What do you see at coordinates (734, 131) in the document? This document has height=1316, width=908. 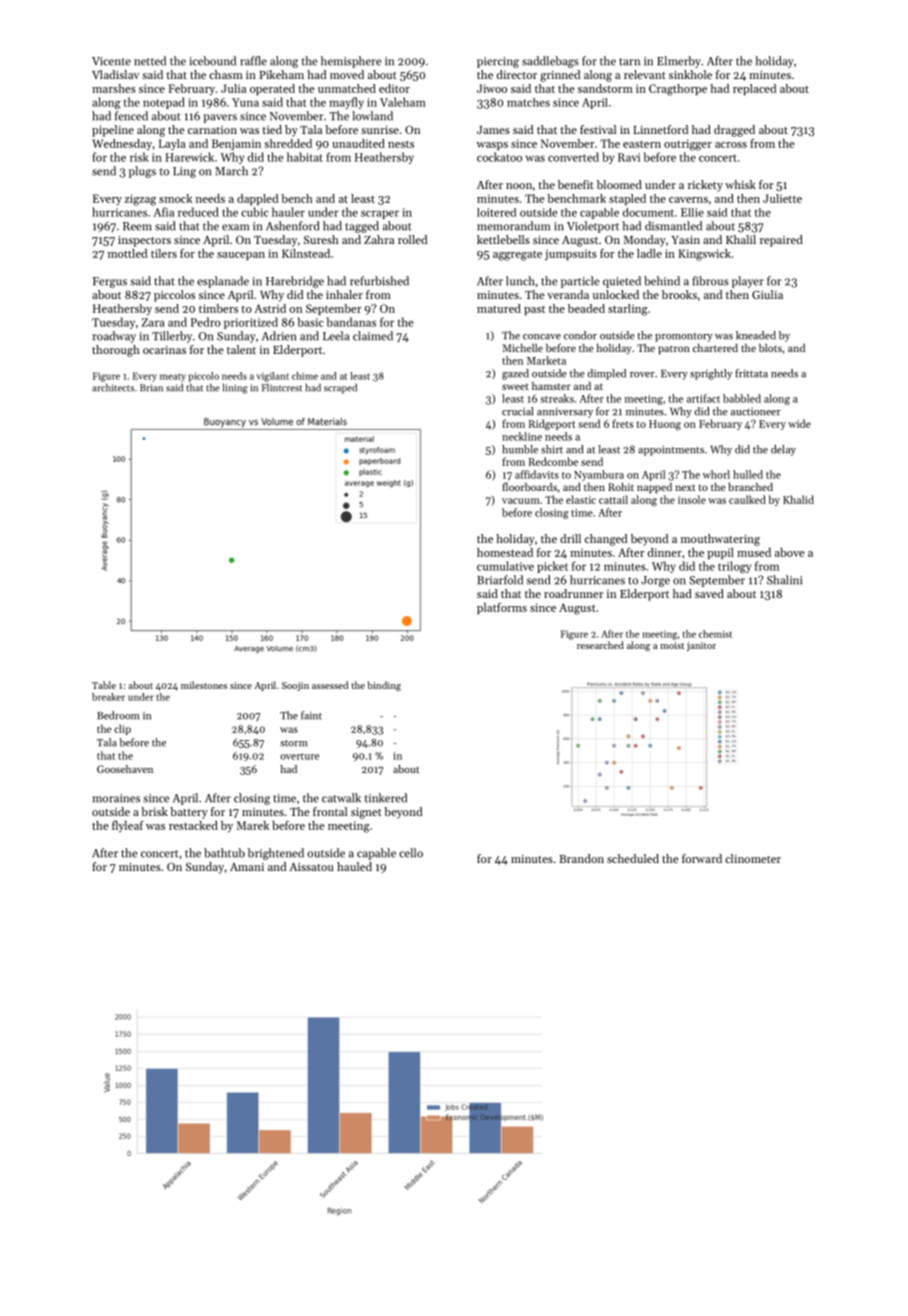 I see `dragged` at bounding box center [734, 131].
